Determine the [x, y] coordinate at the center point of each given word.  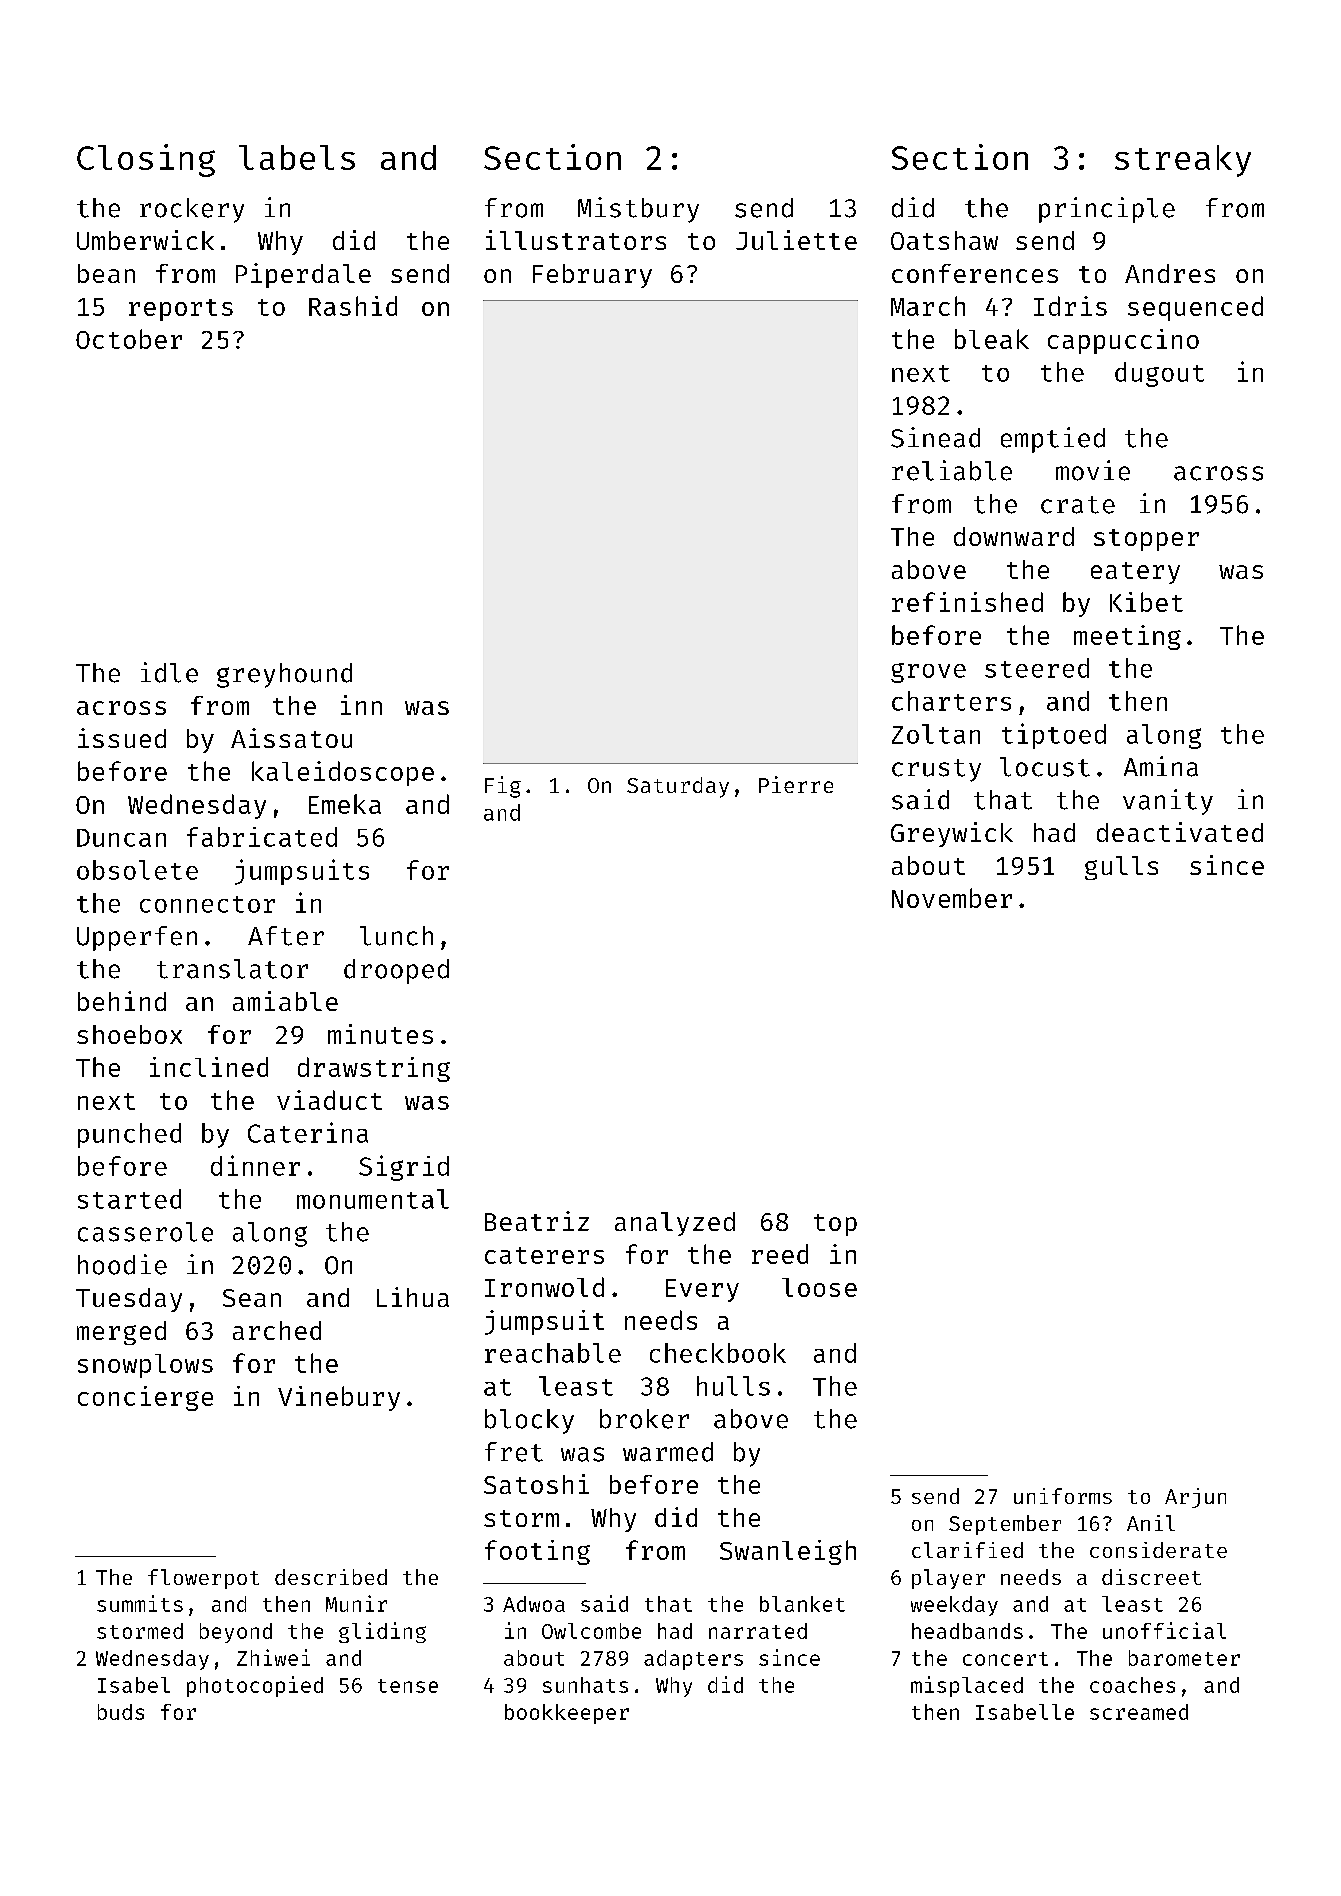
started [129, 1199]
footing [537, 1552]
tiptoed [1054, 736]
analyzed [675, 1224]
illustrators [576, 240]
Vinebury [339, 1398]
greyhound [284, 675]
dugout [1159, 374]
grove [928, 673]
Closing [146, 160]
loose [819, 1287]
